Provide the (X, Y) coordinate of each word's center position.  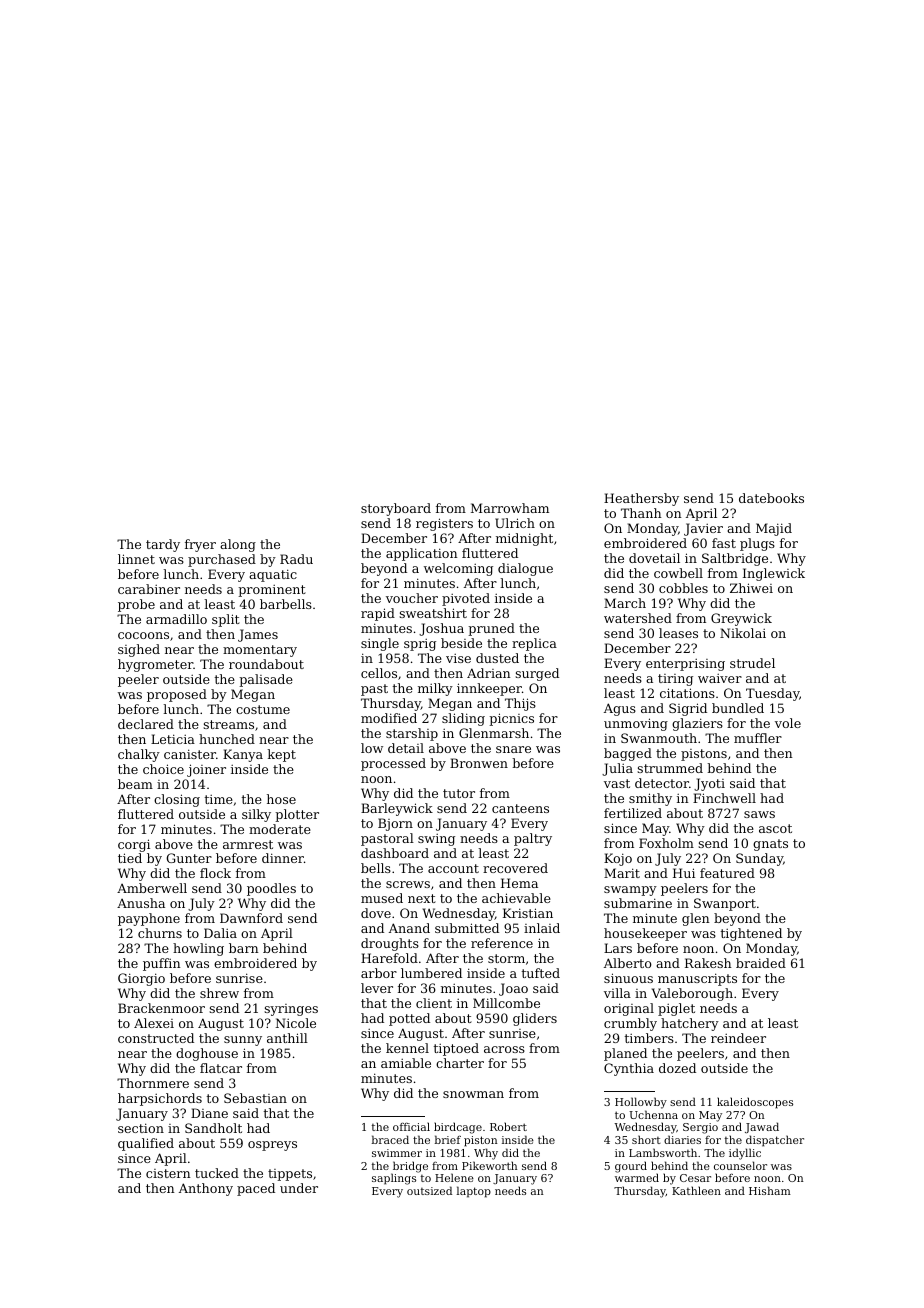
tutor (459, 793)
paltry (533, 839)
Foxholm (666, 843)
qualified (146, 1144)
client (434, 1003)
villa (617, 993)
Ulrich (515, 523)
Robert (508, 1126)
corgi (134, 845)
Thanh (641, 513)
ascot (775, 828)
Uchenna (653, 1114)
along (238, 545)
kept (282, 755)
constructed (156, 1038)
